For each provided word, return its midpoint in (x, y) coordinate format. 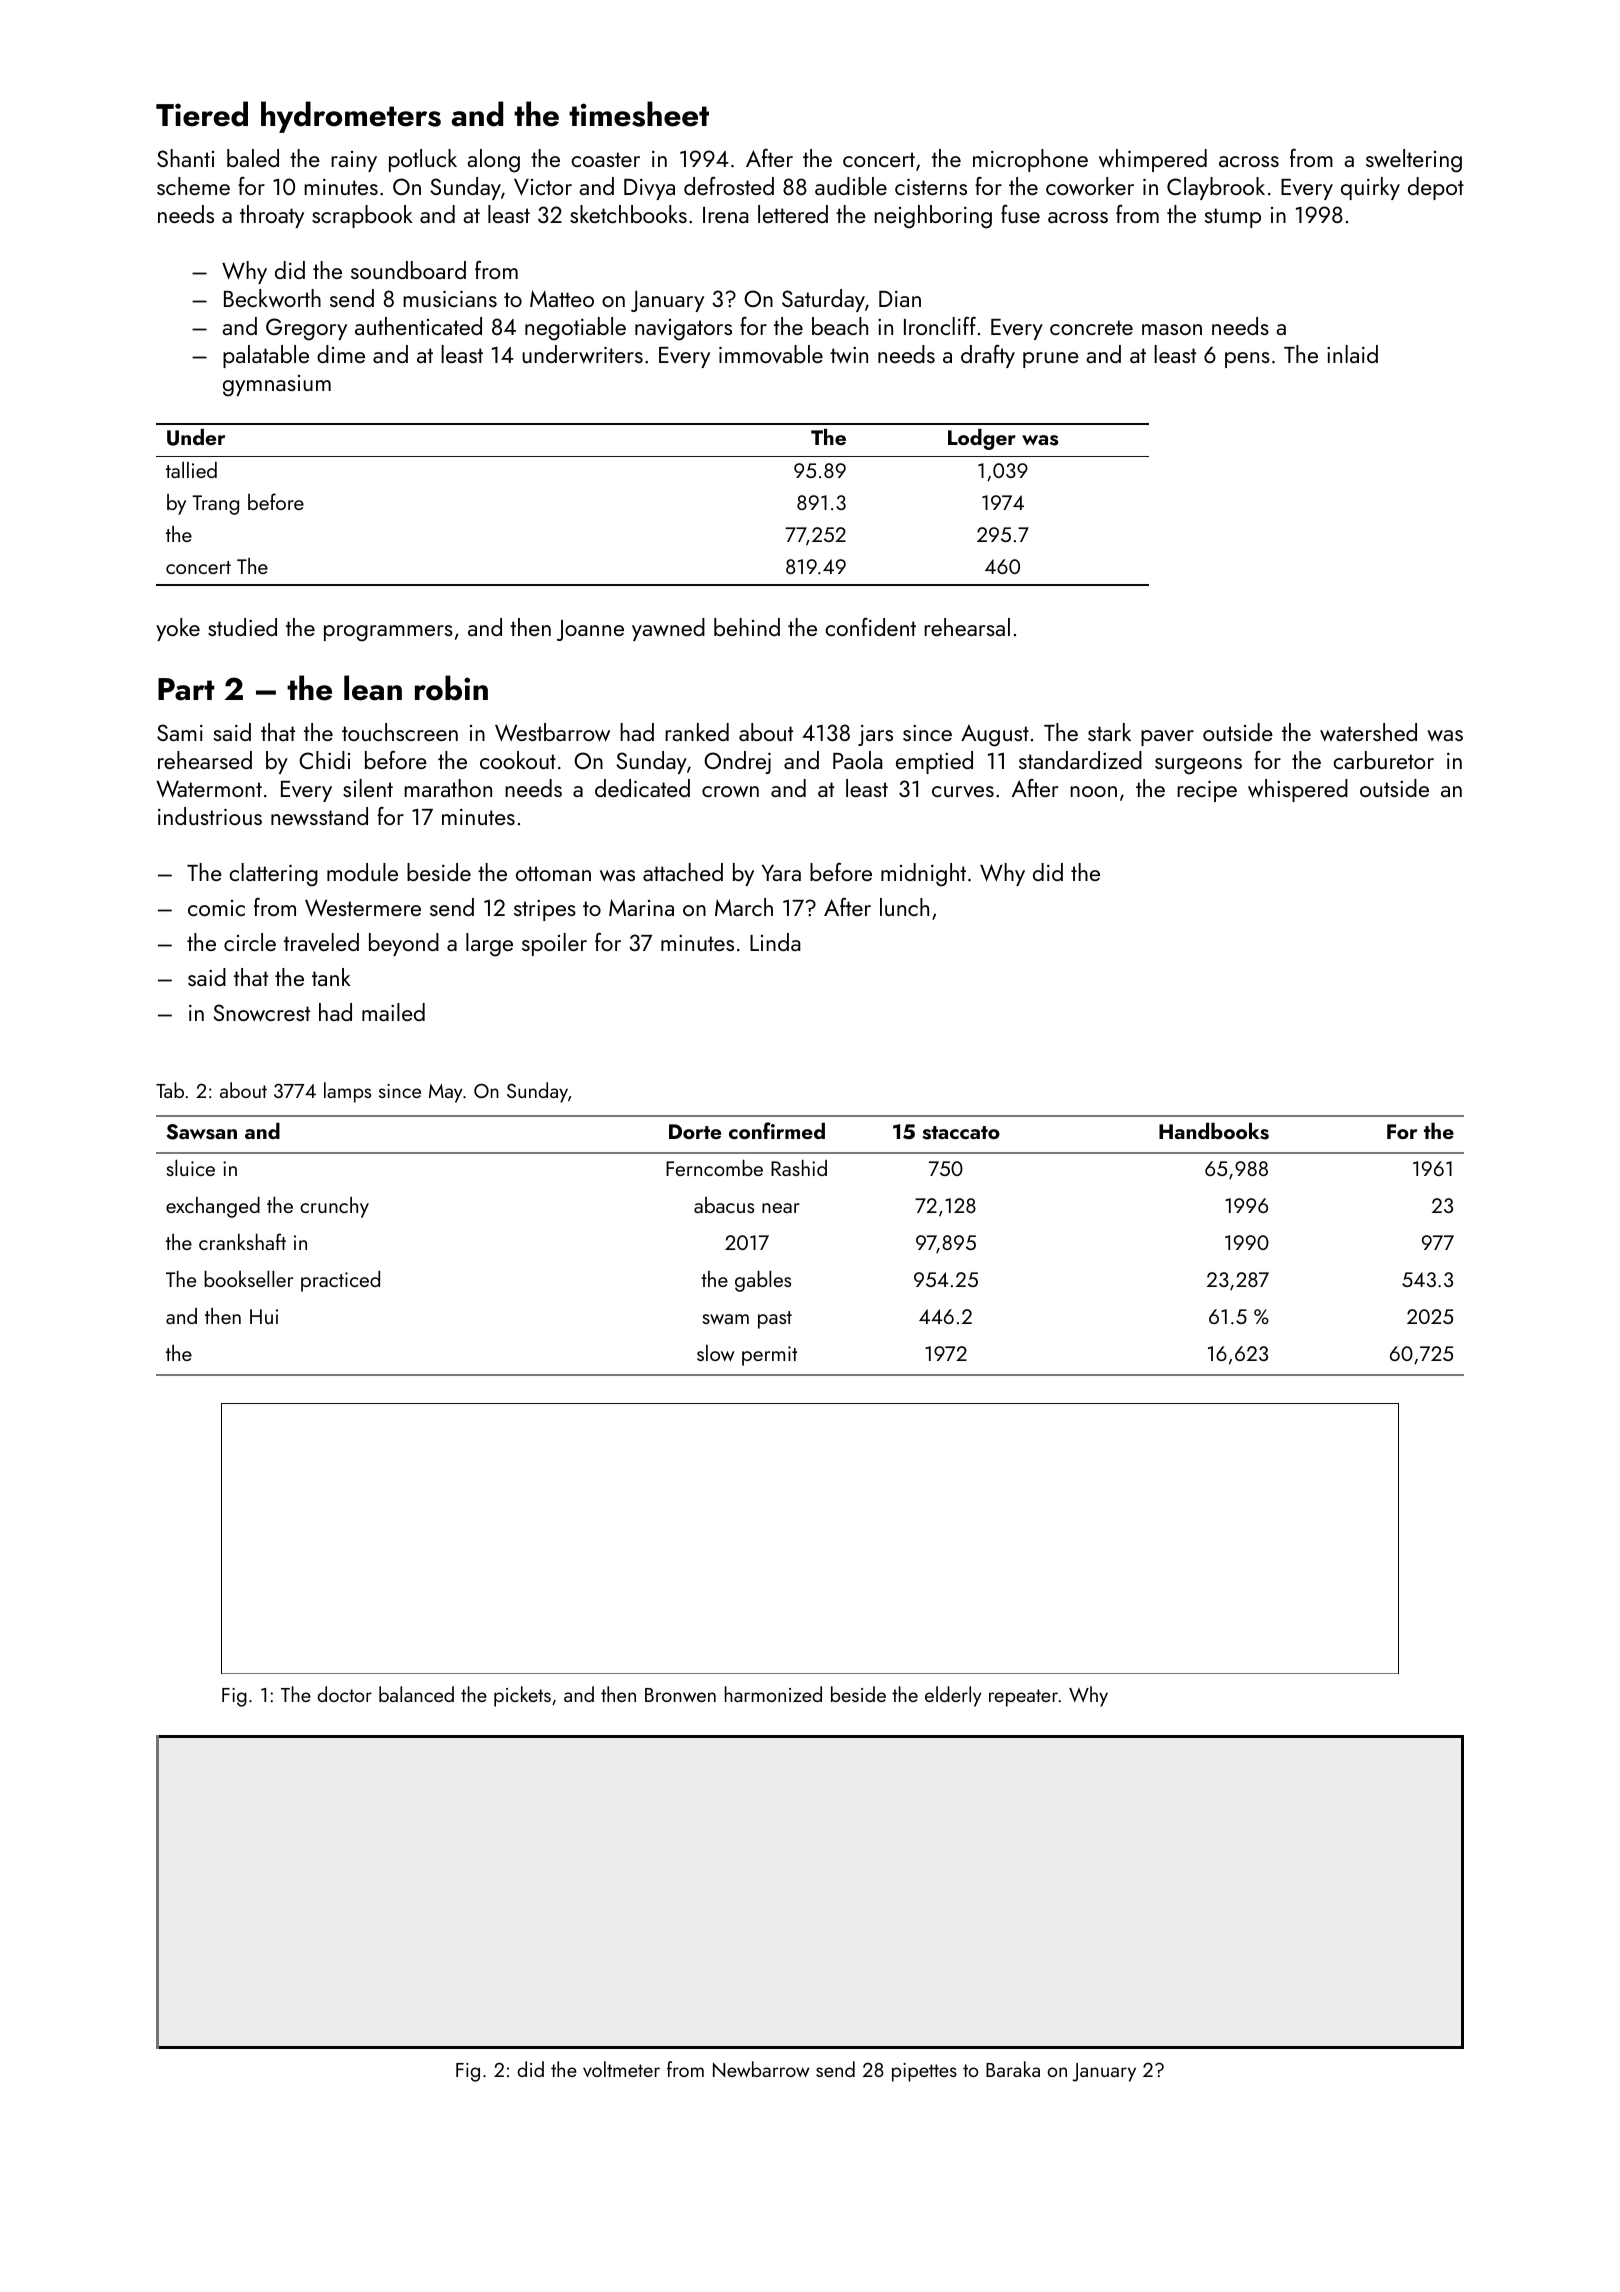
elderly (953, 1696)
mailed (393, 1012)
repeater (1023, 1698)
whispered (1298, 790)
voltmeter (621, 2069)
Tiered (202, 114)
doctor (344, 1694)
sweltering (1414, 161)
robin (451, 688)
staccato (961, 1133)
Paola (858, 760)
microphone (1030, 160)
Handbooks (1214, 1131)
